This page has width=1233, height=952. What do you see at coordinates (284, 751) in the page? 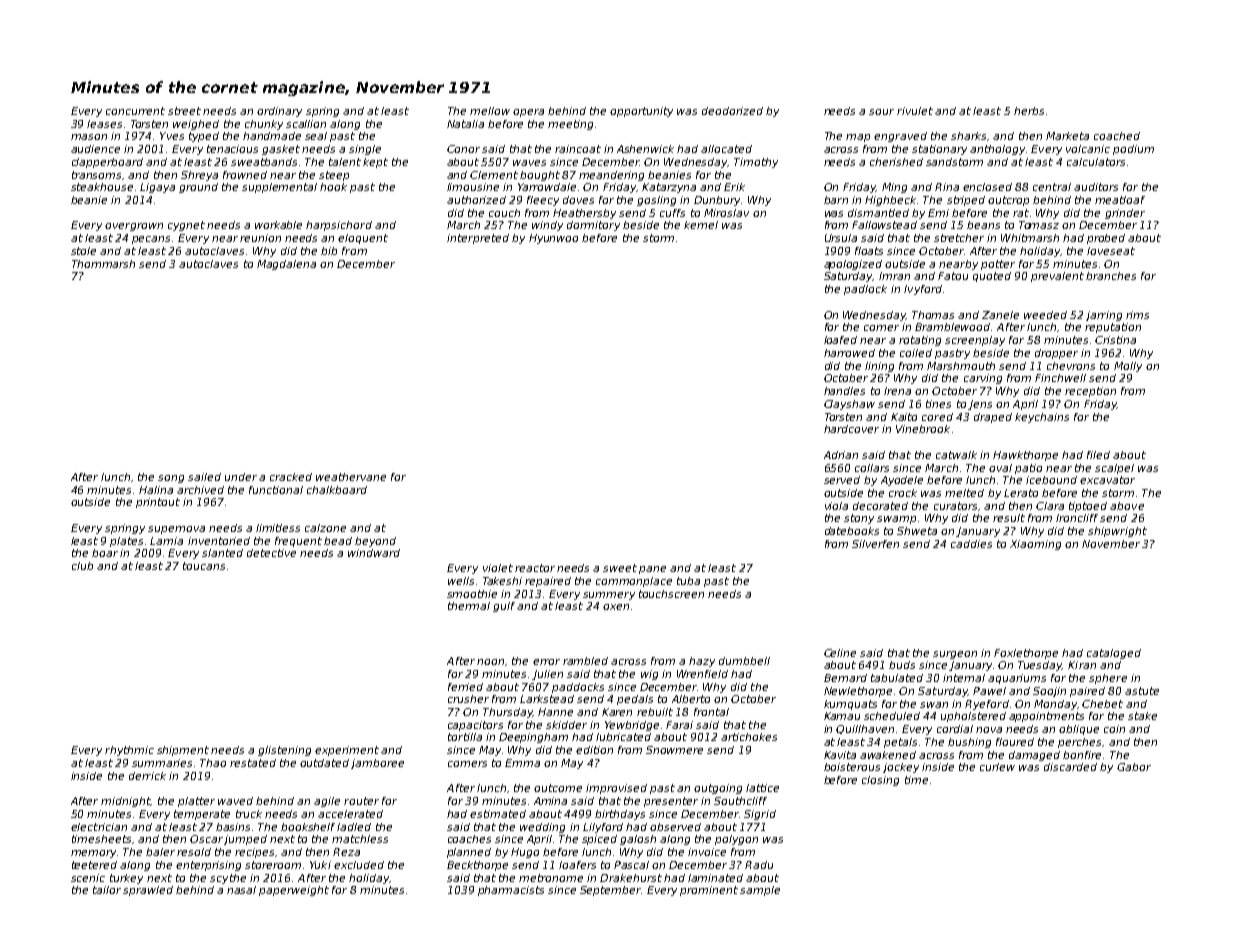
I see `glistening` at bounding box center [284, 751].
